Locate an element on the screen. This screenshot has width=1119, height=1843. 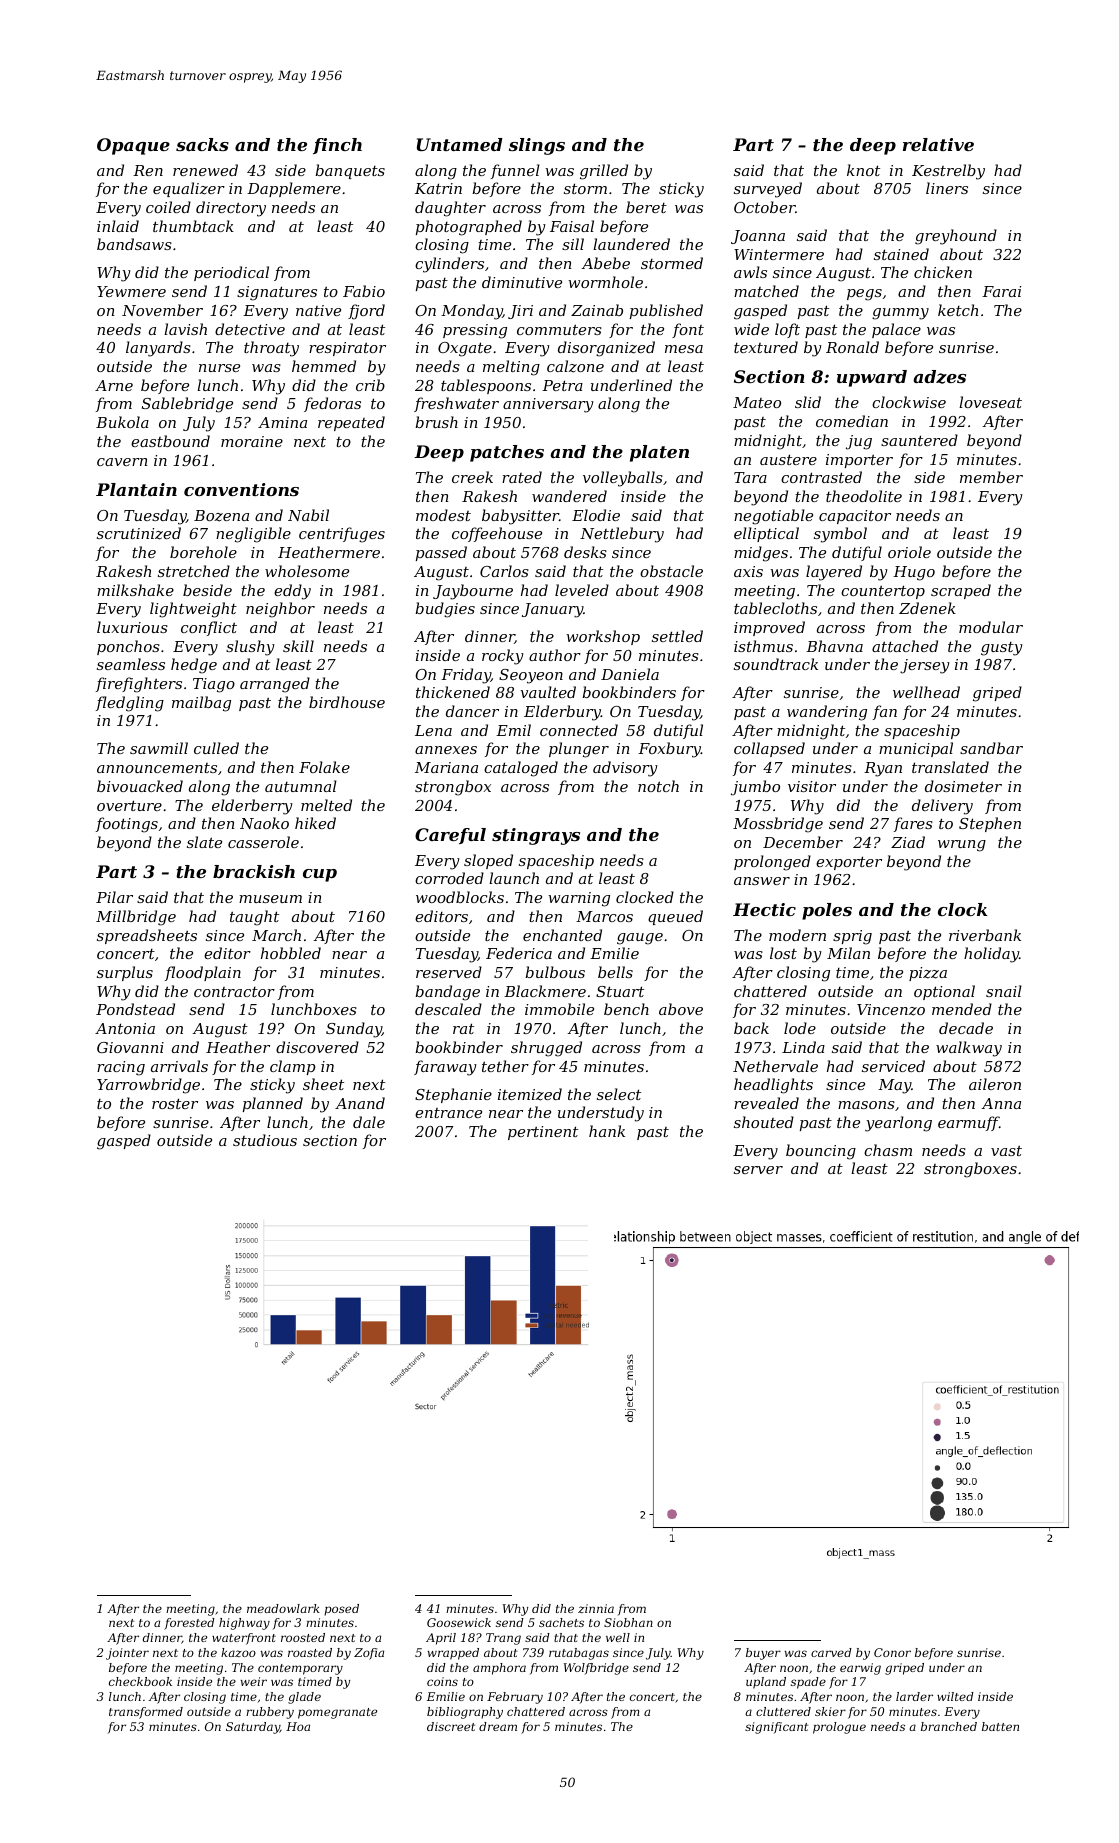
jointer is located at coordinates (127, 1654).
